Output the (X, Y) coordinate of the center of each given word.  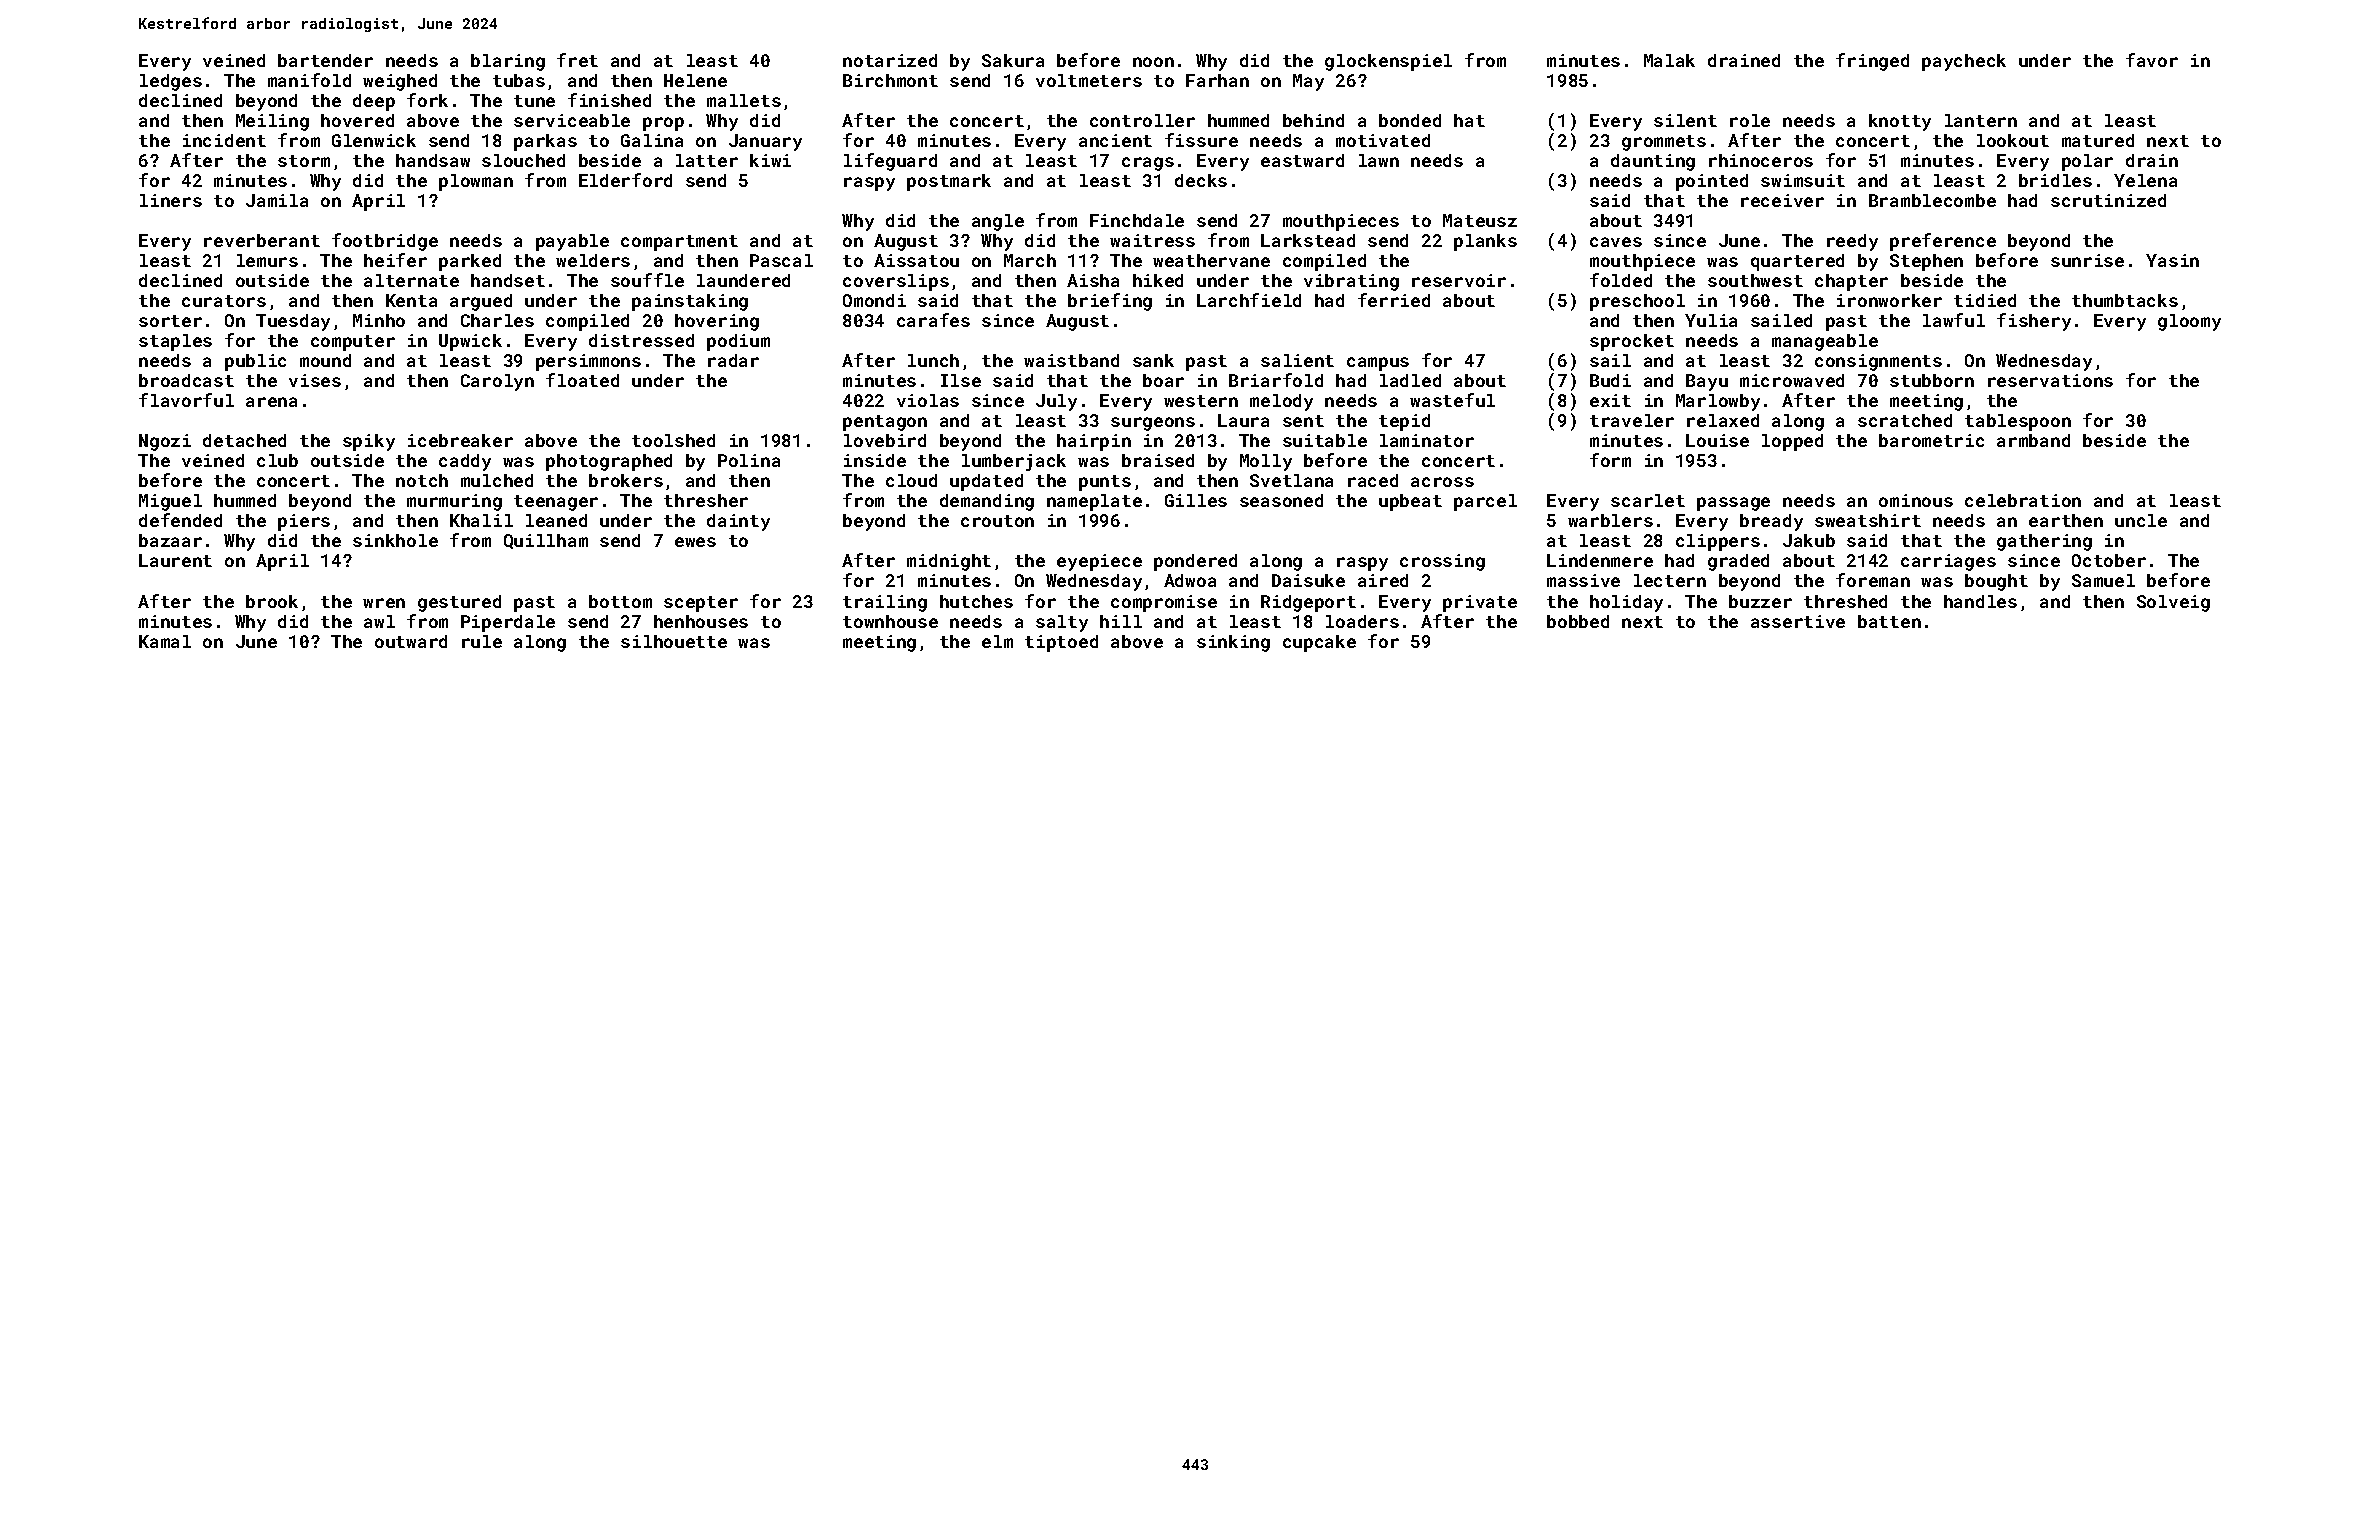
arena (271, 402)
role (1750, 120)
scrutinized (2108, 200)
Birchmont (890, 80)
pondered (1195, 562)
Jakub (1809, 540)
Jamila (277, 200)
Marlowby (1718, 402)
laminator (1427, 440)
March (1030, 260)
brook (272, 601)
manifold (309, 80)
